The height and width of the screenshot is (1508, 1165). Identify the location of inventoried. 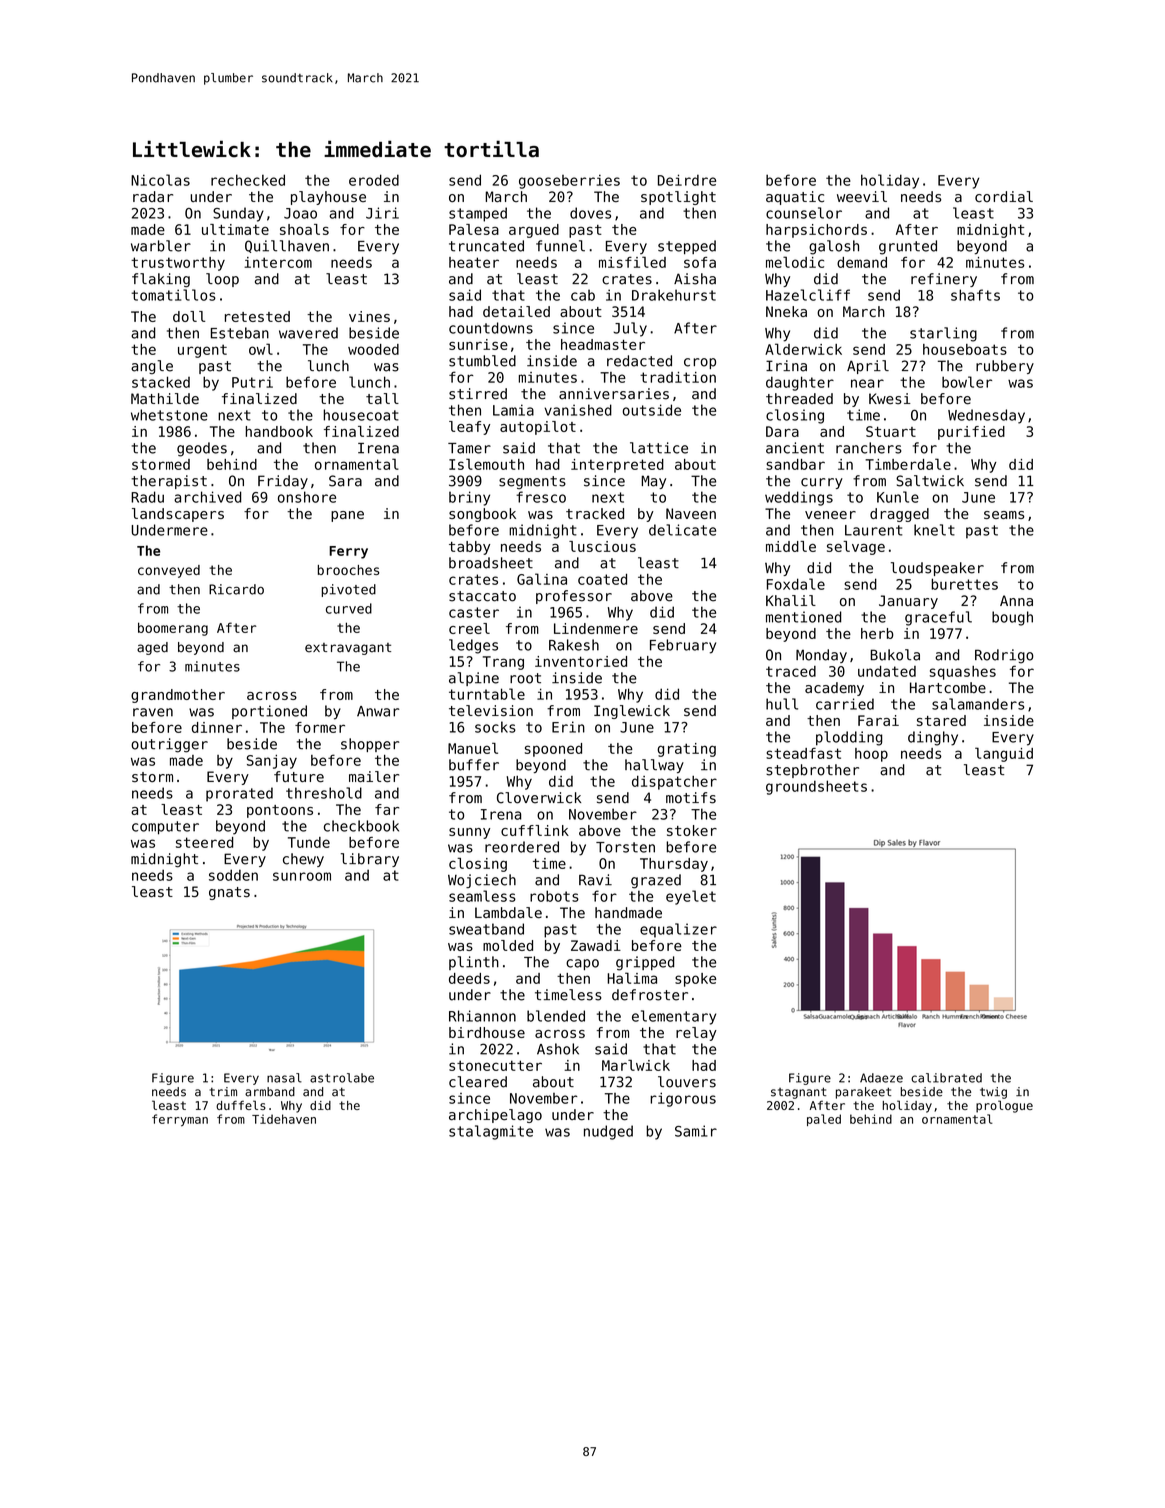
(581, 661).
